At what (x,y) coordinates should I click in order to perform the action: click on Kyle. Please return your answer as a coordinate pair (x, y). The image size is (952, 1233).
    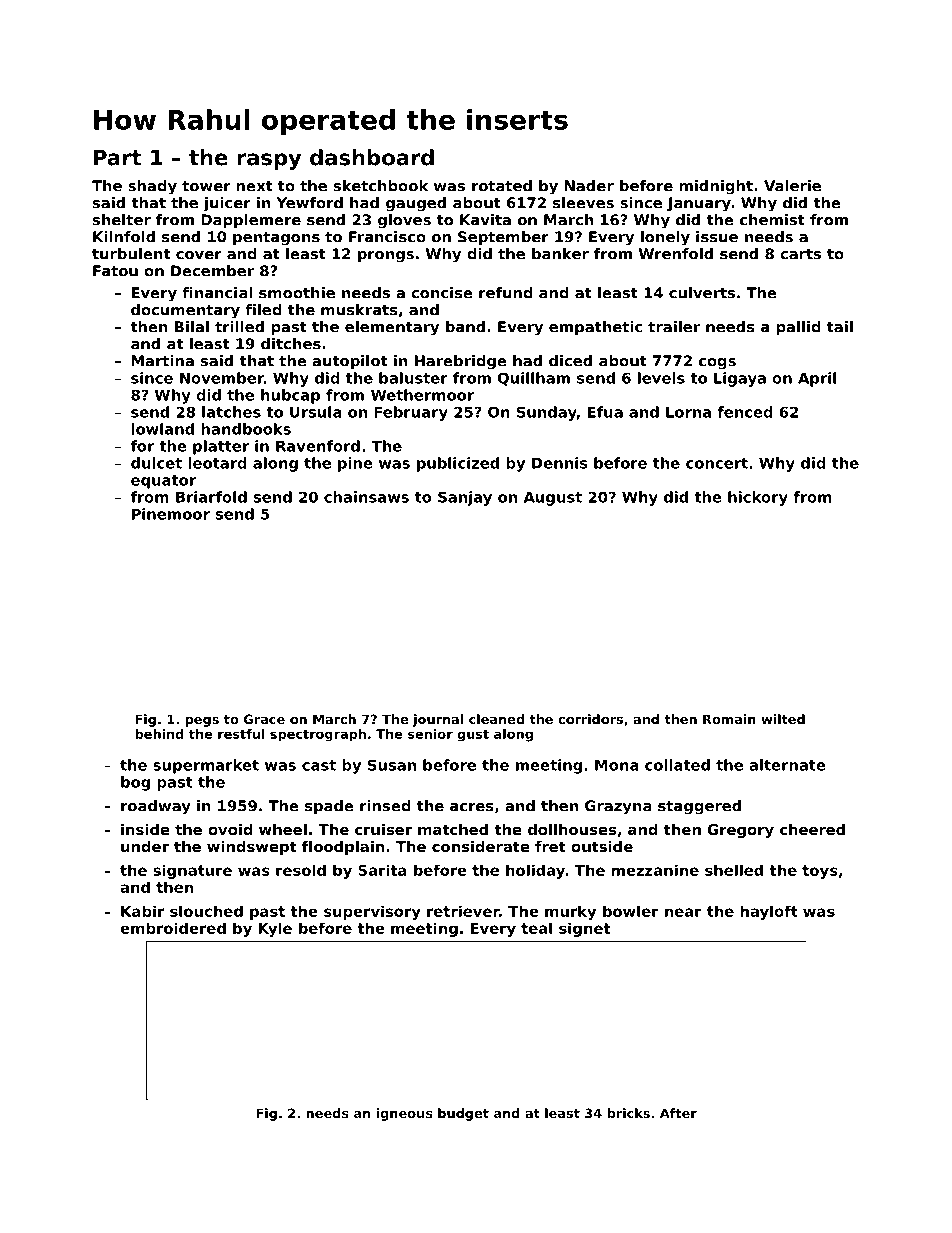
    Looking at the image, I should click on (275, 929).
